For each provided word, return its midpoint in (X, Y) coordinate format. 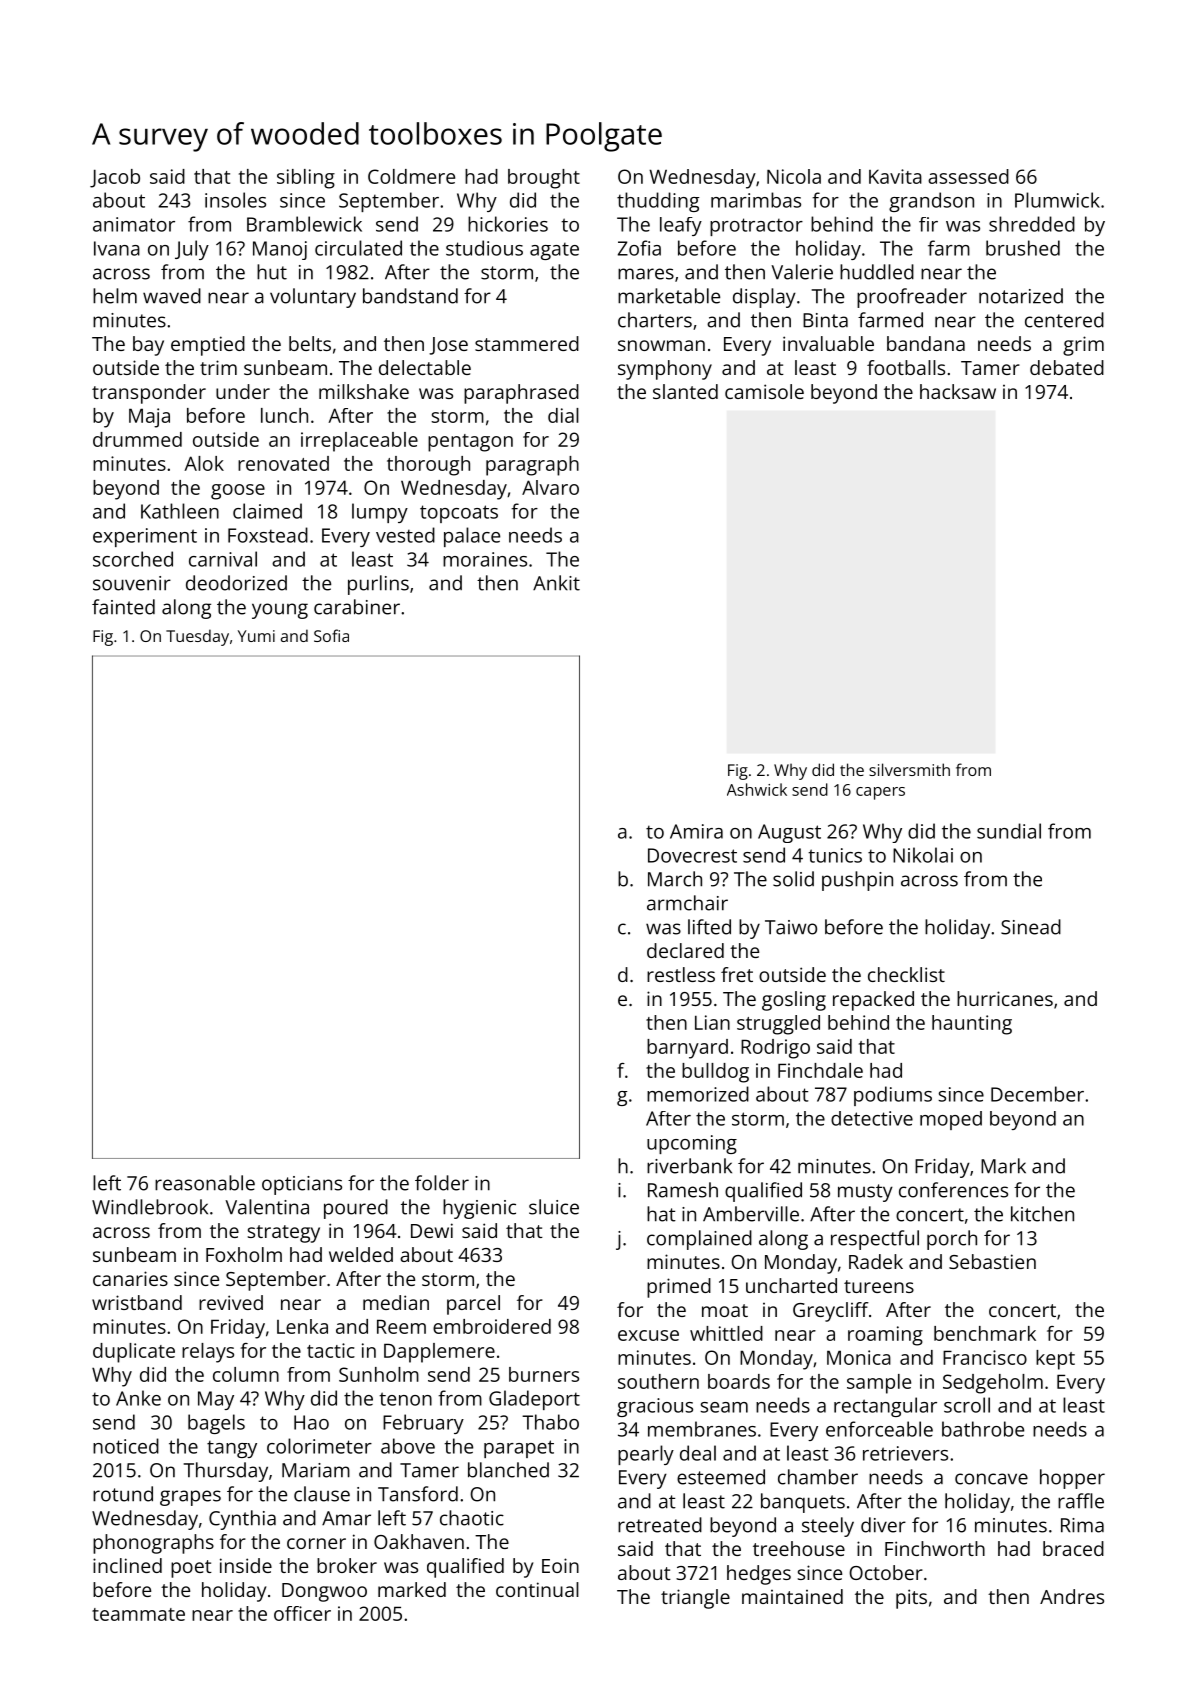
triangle (695, 1599)
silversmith (909, 769)
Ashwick (757, 789)
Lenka (302, 1326)
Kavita (895, 176)
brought (544, 179)
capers (880, 793)
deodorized (236, 583)
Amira (696, 831)
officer (302, 1613)
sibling (306, 179)
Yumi (256, 636)
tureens (879, 1286)
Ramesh (683, 1190)
